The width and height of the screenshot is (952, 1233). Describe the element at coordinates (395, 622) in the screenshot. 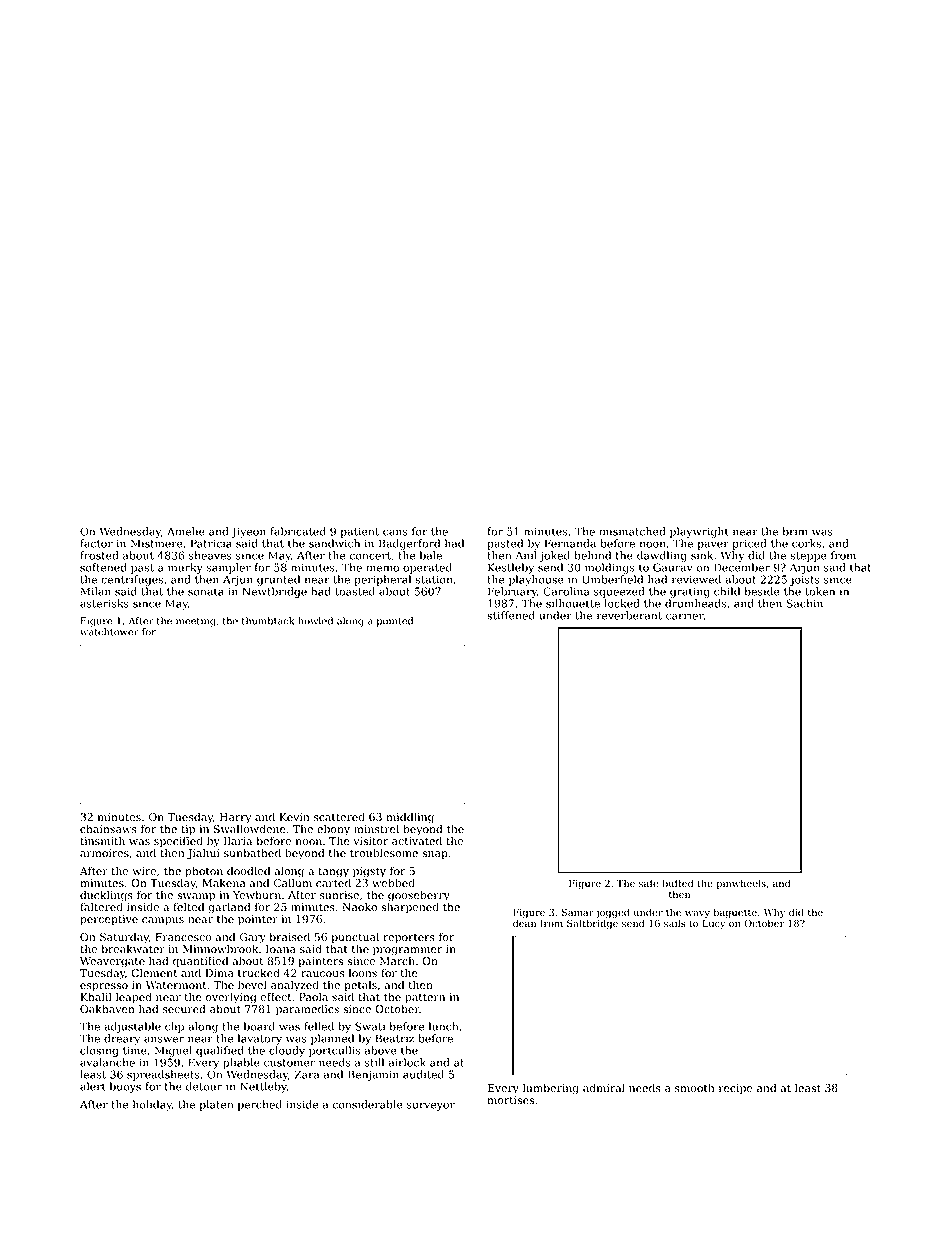

I see `pointed` at that location.
